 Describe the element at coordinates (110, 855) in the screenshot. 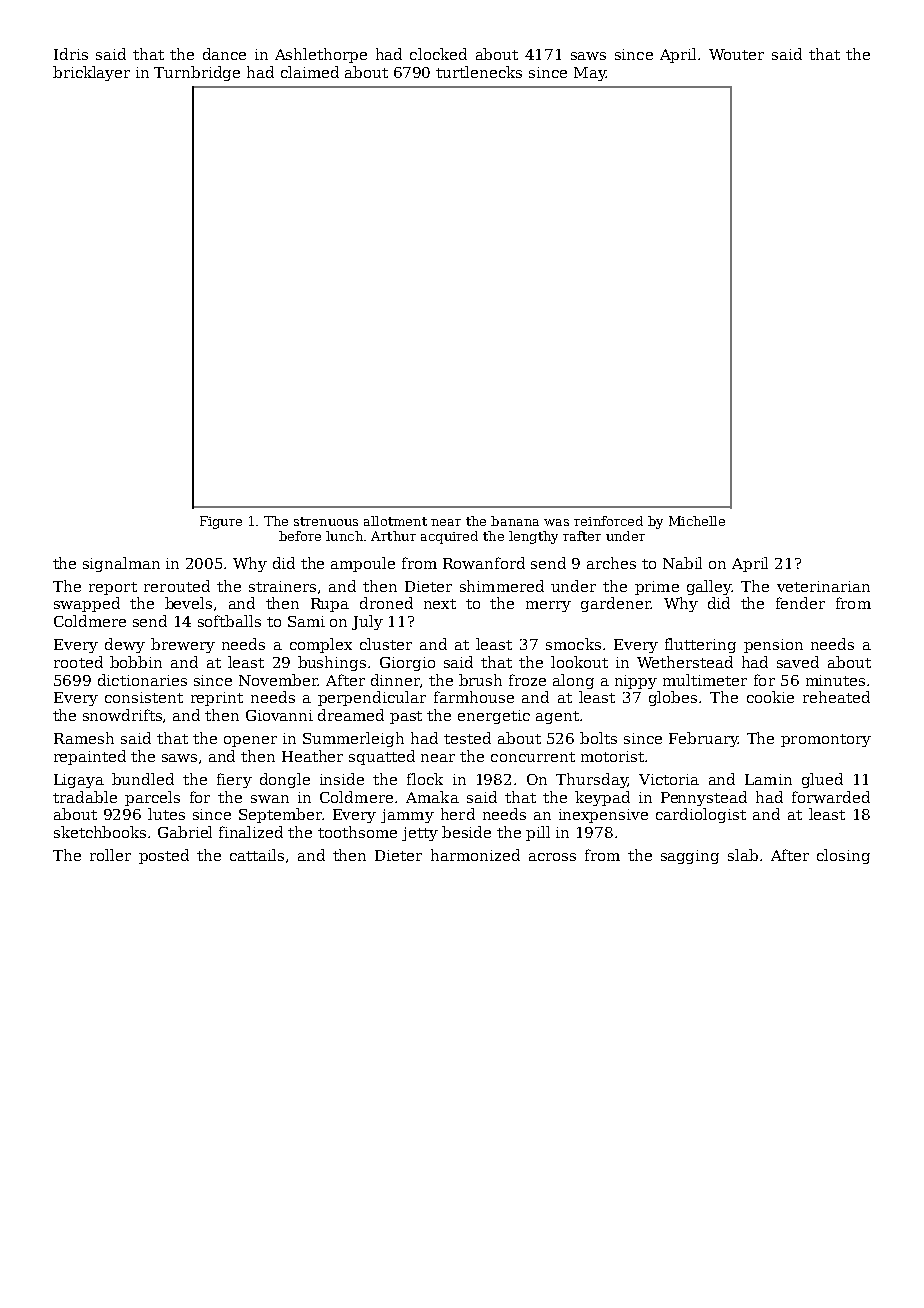

I see `roller` at that location.
